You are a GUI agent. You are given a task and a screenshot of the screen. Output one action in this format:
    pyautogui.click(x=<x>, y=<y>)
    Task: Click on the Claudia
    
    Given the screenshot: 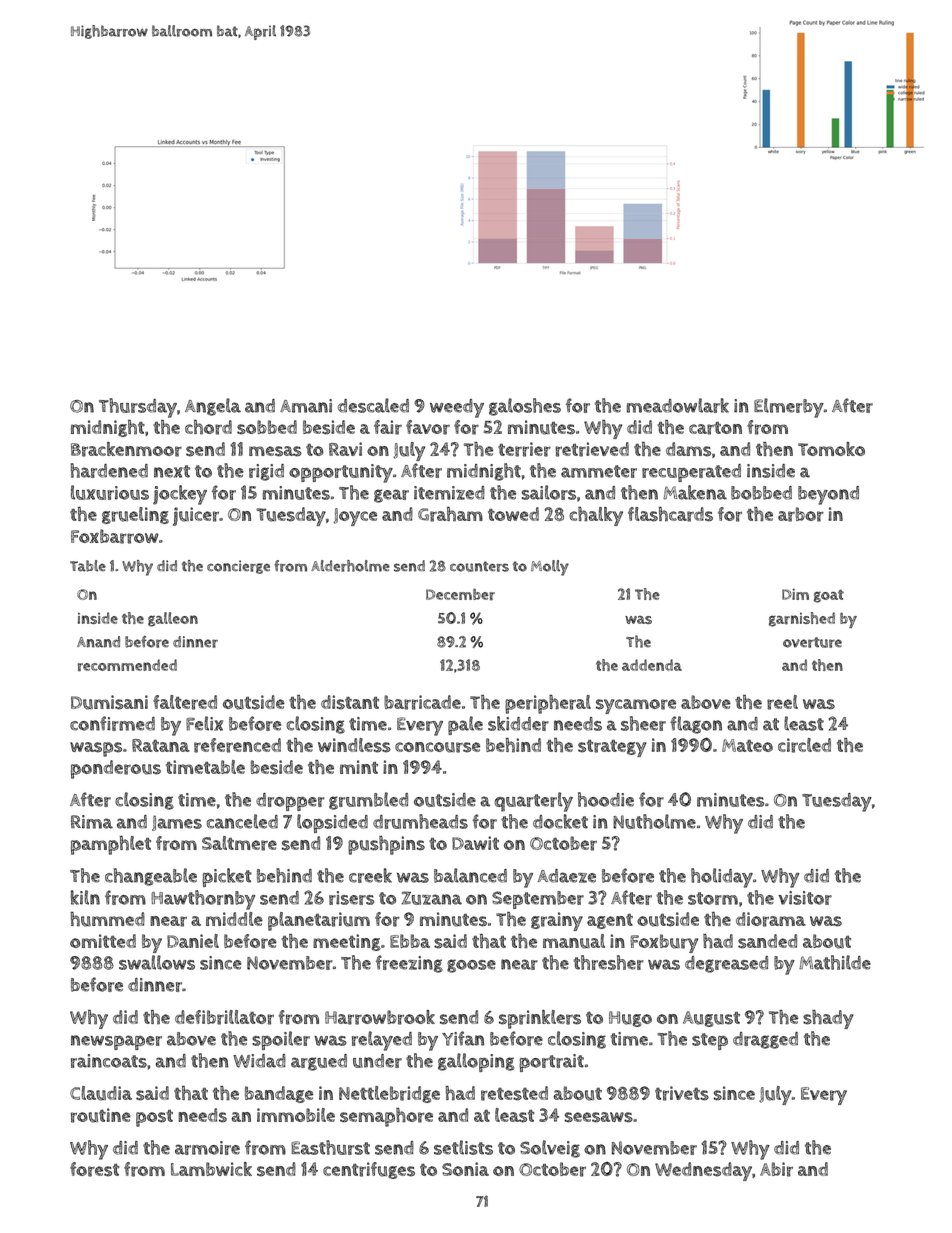 What is the action you would take?
    pyautogui.click(x=101, y=1093)
